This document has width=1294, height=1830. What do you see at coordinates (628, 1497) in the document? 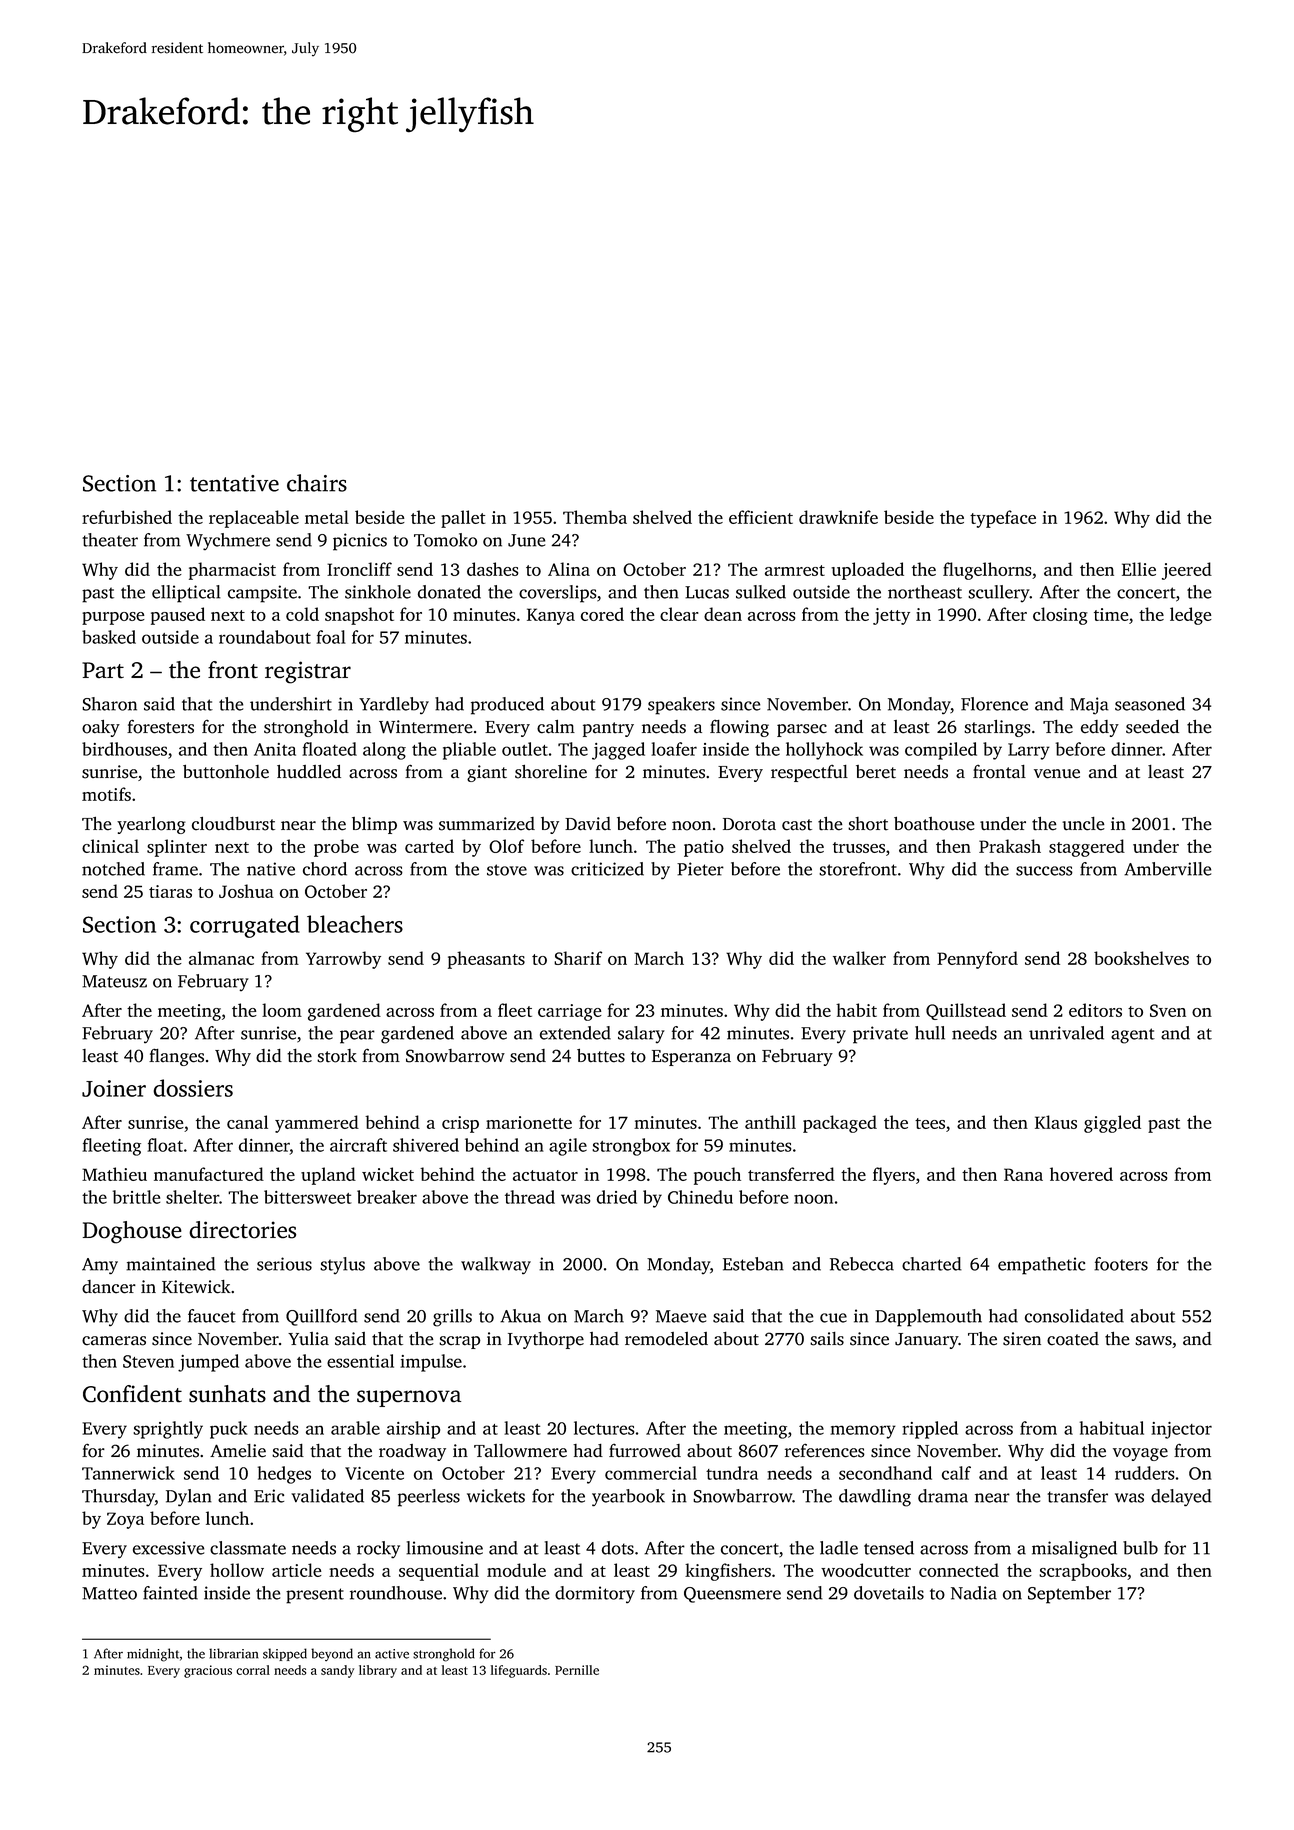
I see `yearbook` at bounding box center [628, 1497].
